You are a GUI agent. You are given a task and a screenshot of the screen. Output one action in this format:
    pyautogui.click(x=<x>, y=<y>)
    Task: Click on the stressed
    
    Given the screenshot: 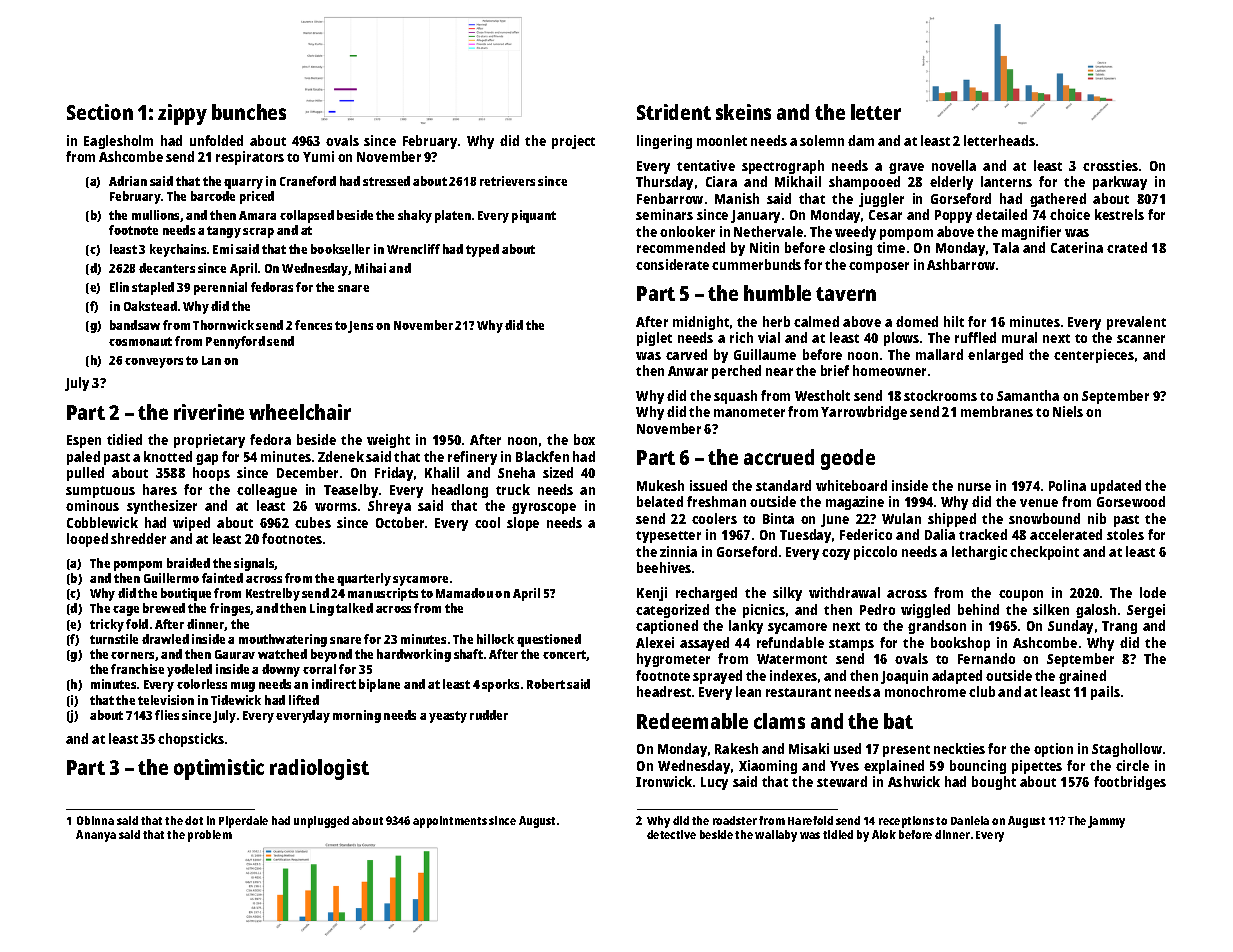 What is the action you would take?
    pyautogui.click(x=386, y=181)
